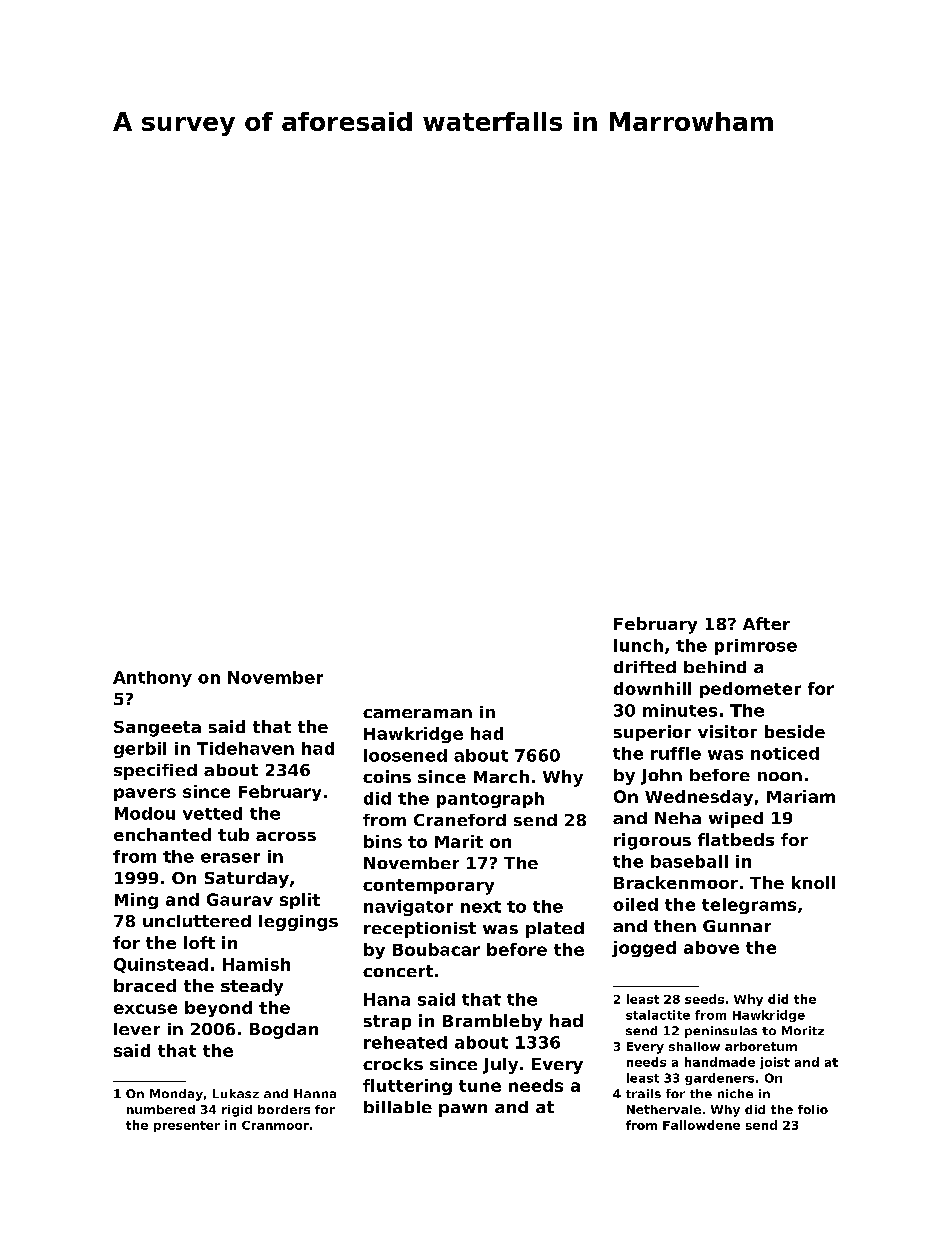 The image size is (952, 1233). What do you see at coordinates (298, 923) in the document?
I see `leggings` at bounding box center [298, 923].
